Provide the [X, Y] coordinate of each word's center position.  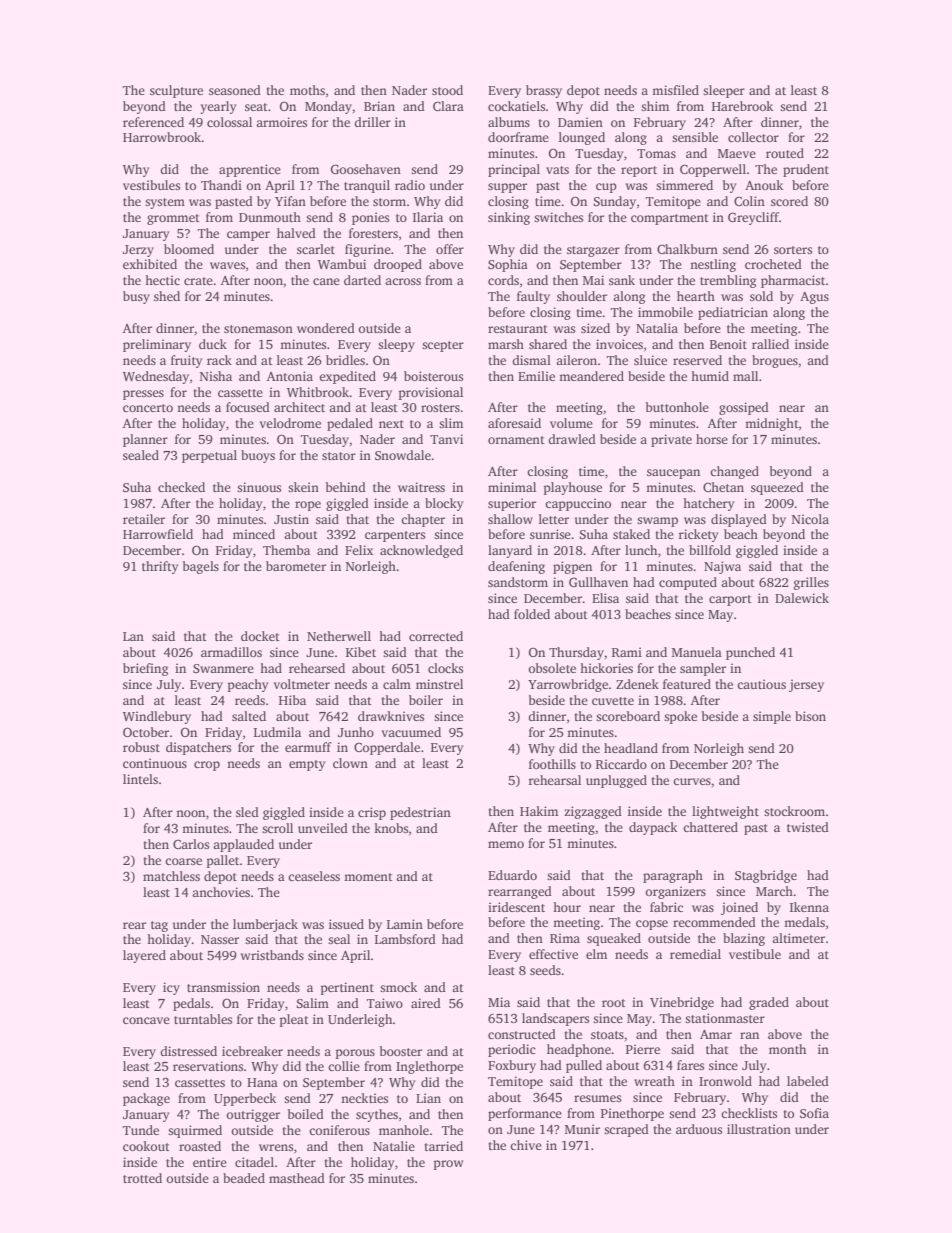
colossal [229, 122]
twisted [808, 827]
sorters [793, 250]
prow [449, 1165]
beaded [244, 1178]
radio [410, 185]
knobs [391, 828]
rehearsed [317, 668]
